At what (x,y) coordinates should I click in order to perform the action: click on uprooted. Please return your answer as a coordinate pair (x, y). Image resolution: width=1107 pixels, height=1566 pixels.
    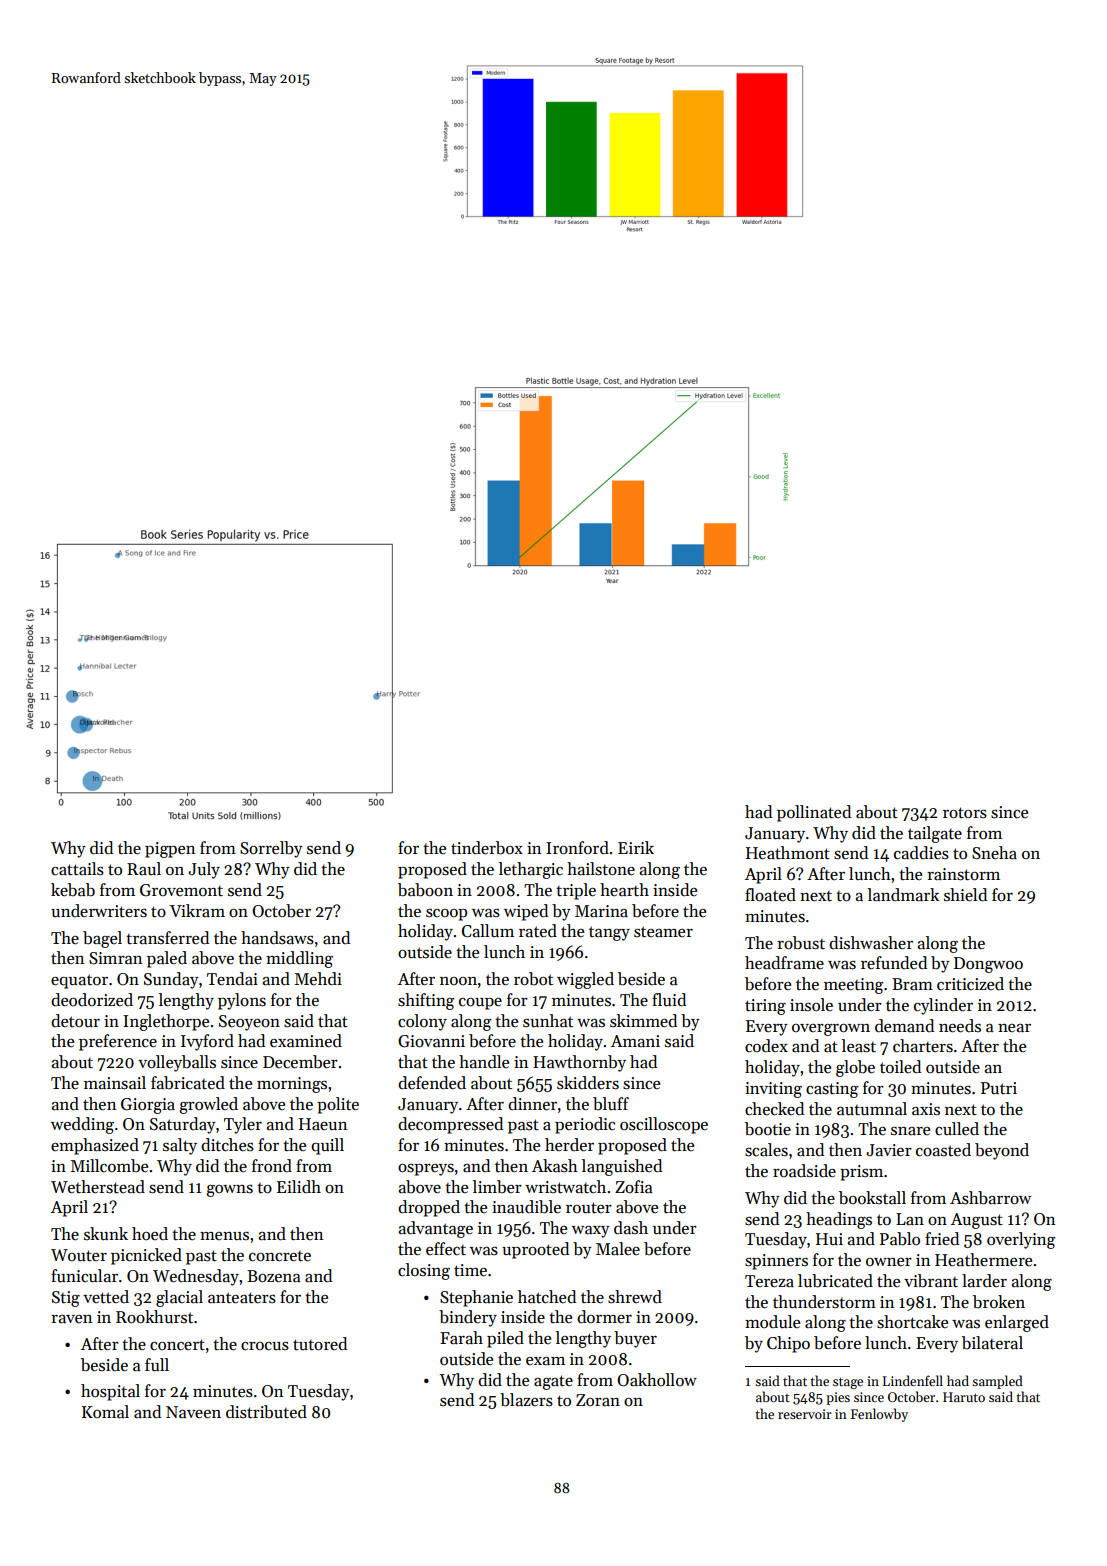
    Looking at the image, I should click on (535, 1250).
